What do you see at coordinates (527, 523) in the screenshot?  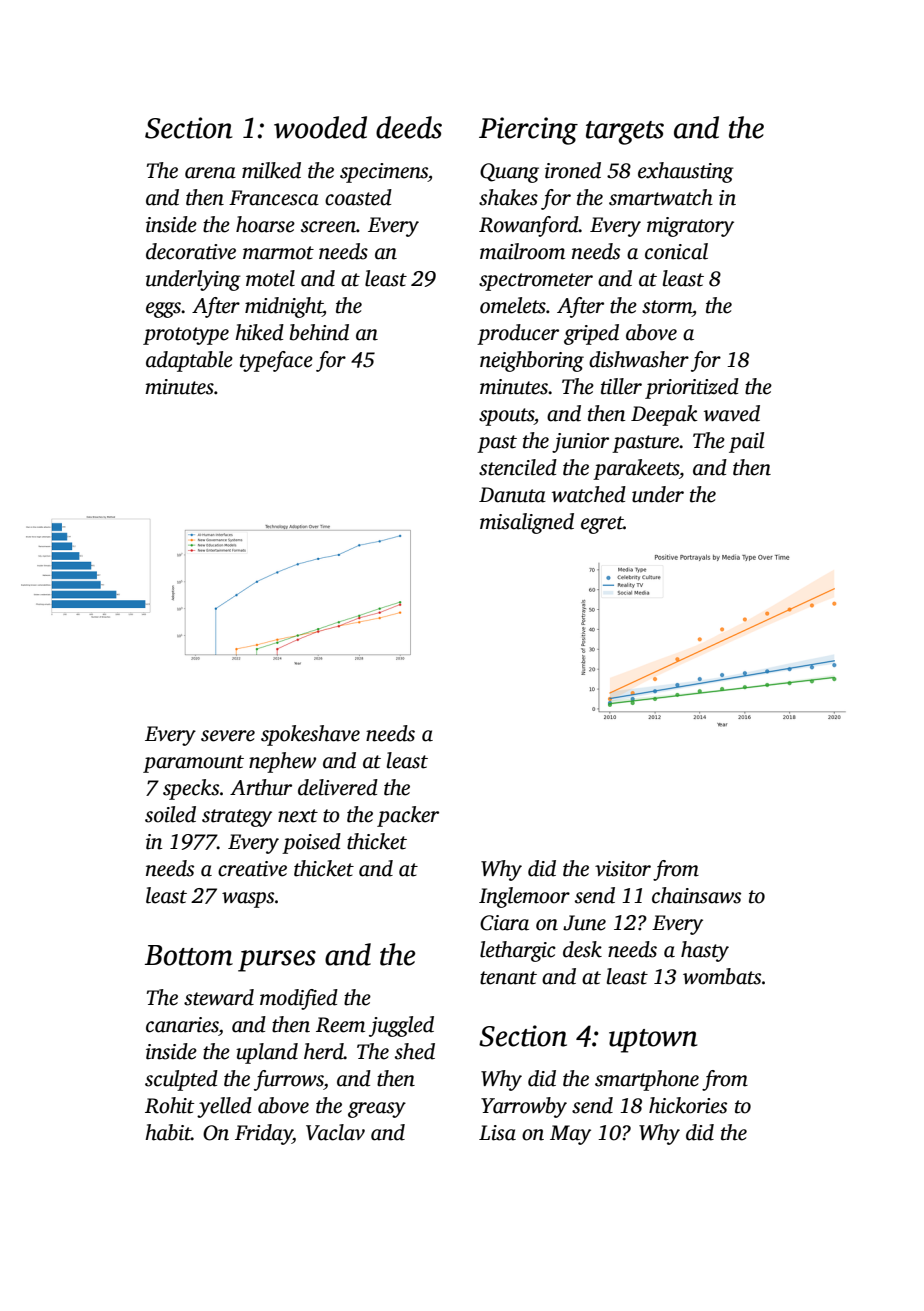 I see `misaligned` at bounding box center [527, 523].
